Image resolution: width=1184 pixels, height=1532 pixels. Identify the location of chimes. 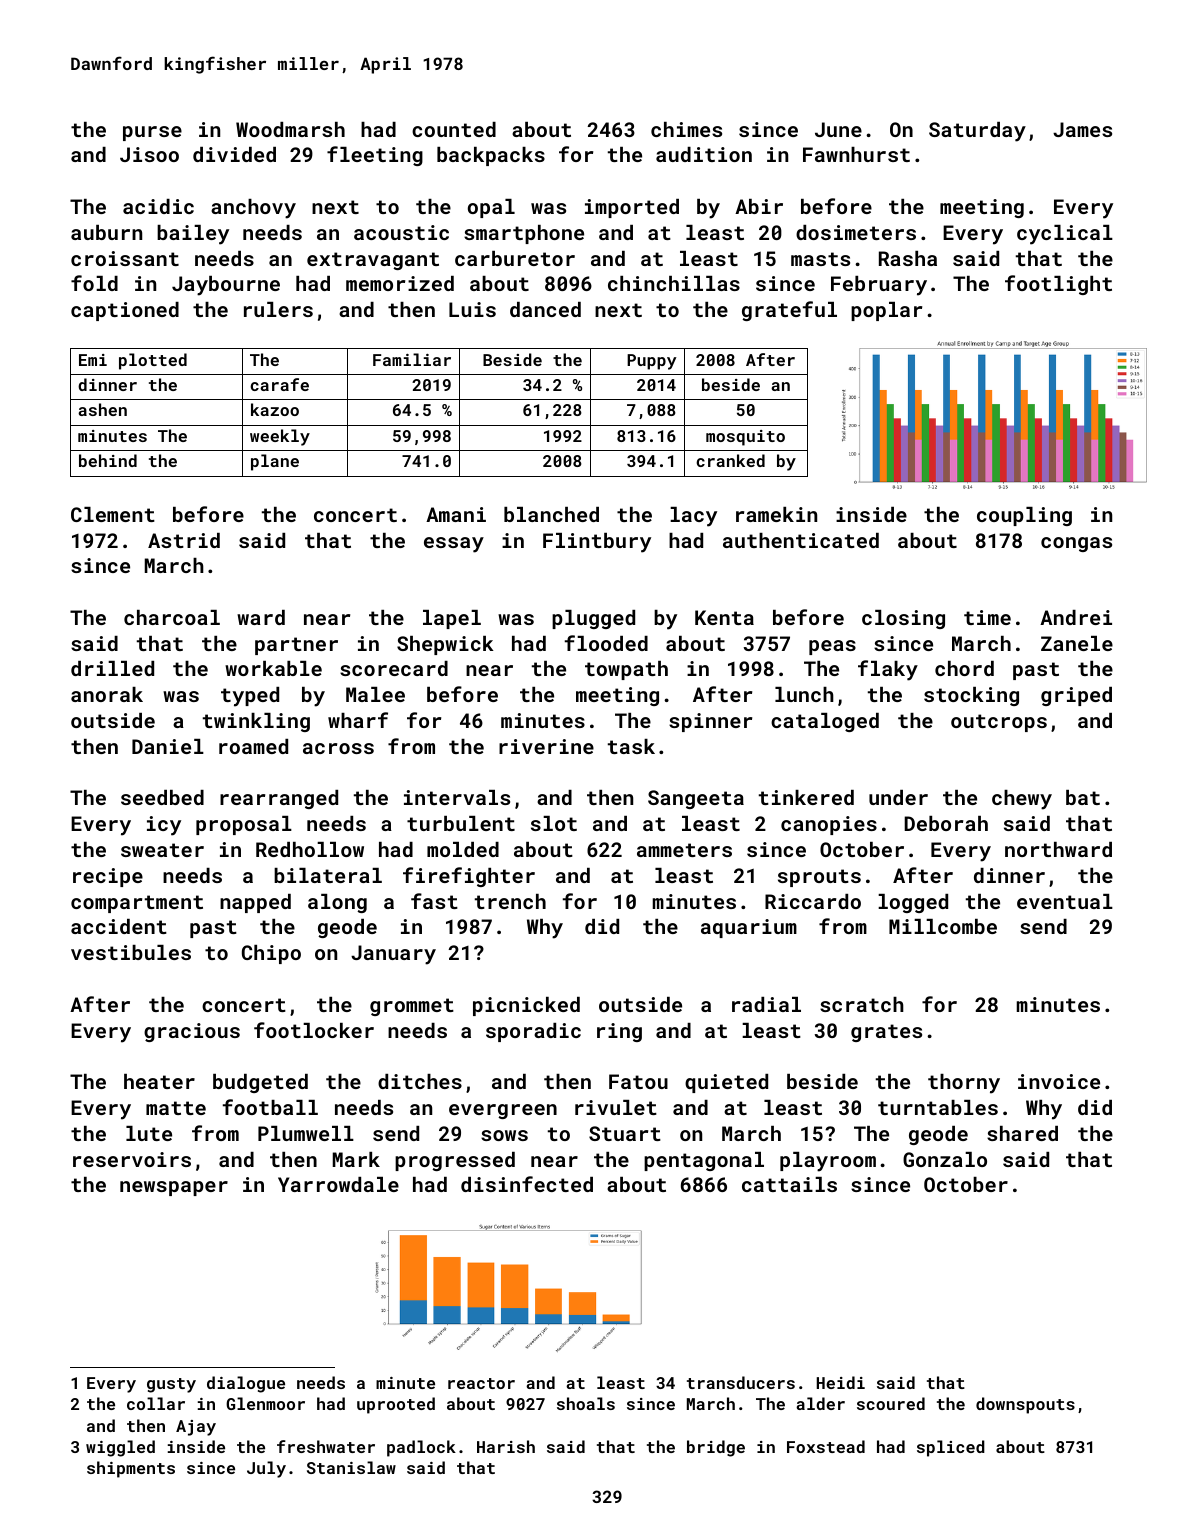
(686, 129).
